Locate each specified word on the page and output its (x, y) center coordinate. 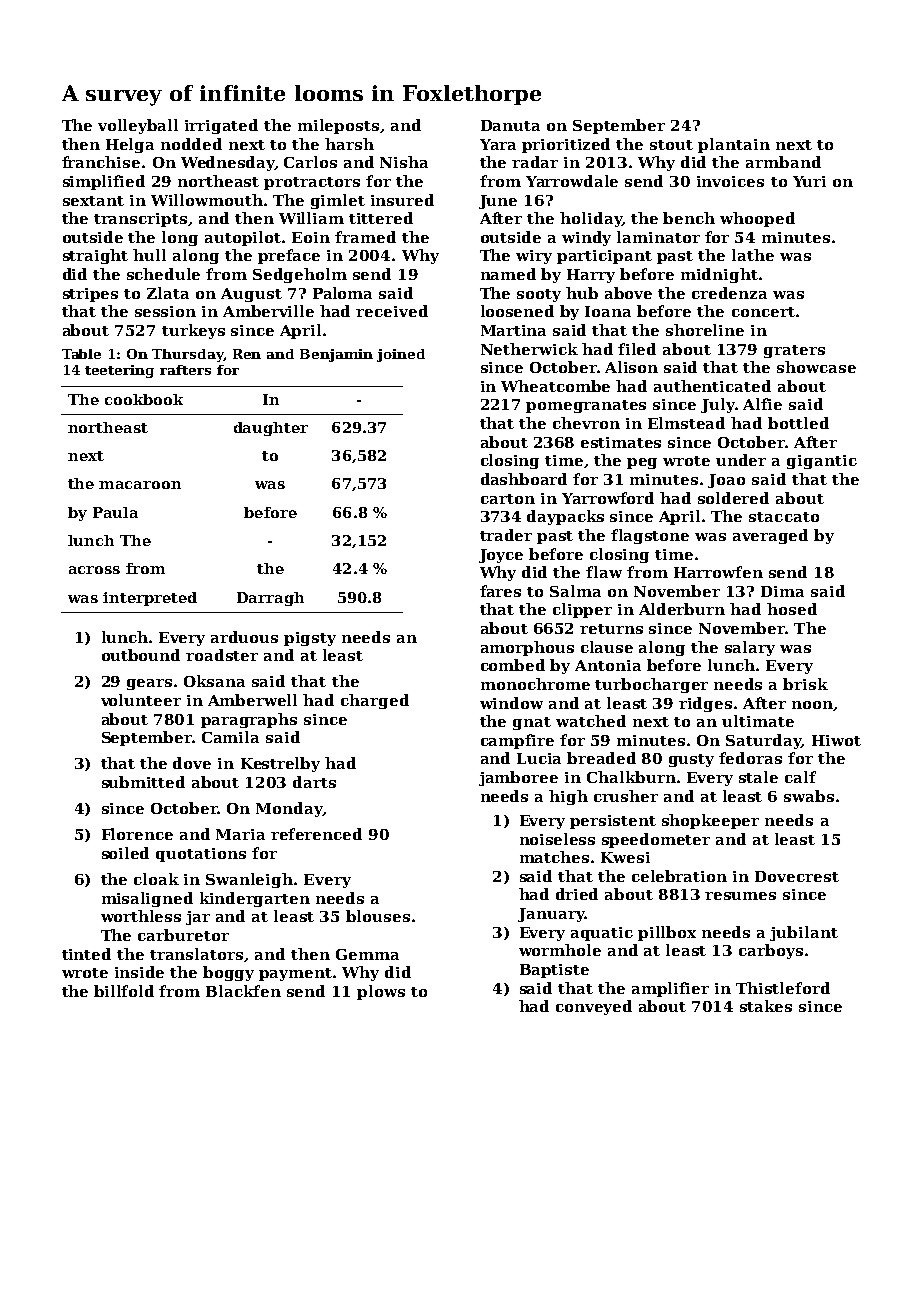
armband (783, 162)
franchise (101, 162)
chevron (586, 423)
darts (314, 782)
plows (381, 992)
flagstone (650, 536)
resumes (740, 896)
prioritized (566, 145)
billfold (124, 991)
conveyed (594, 1007)
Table (81, 354)
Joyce (501, 556)
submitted (143, 782)
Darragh (270, 599)
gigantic (822, 462)
